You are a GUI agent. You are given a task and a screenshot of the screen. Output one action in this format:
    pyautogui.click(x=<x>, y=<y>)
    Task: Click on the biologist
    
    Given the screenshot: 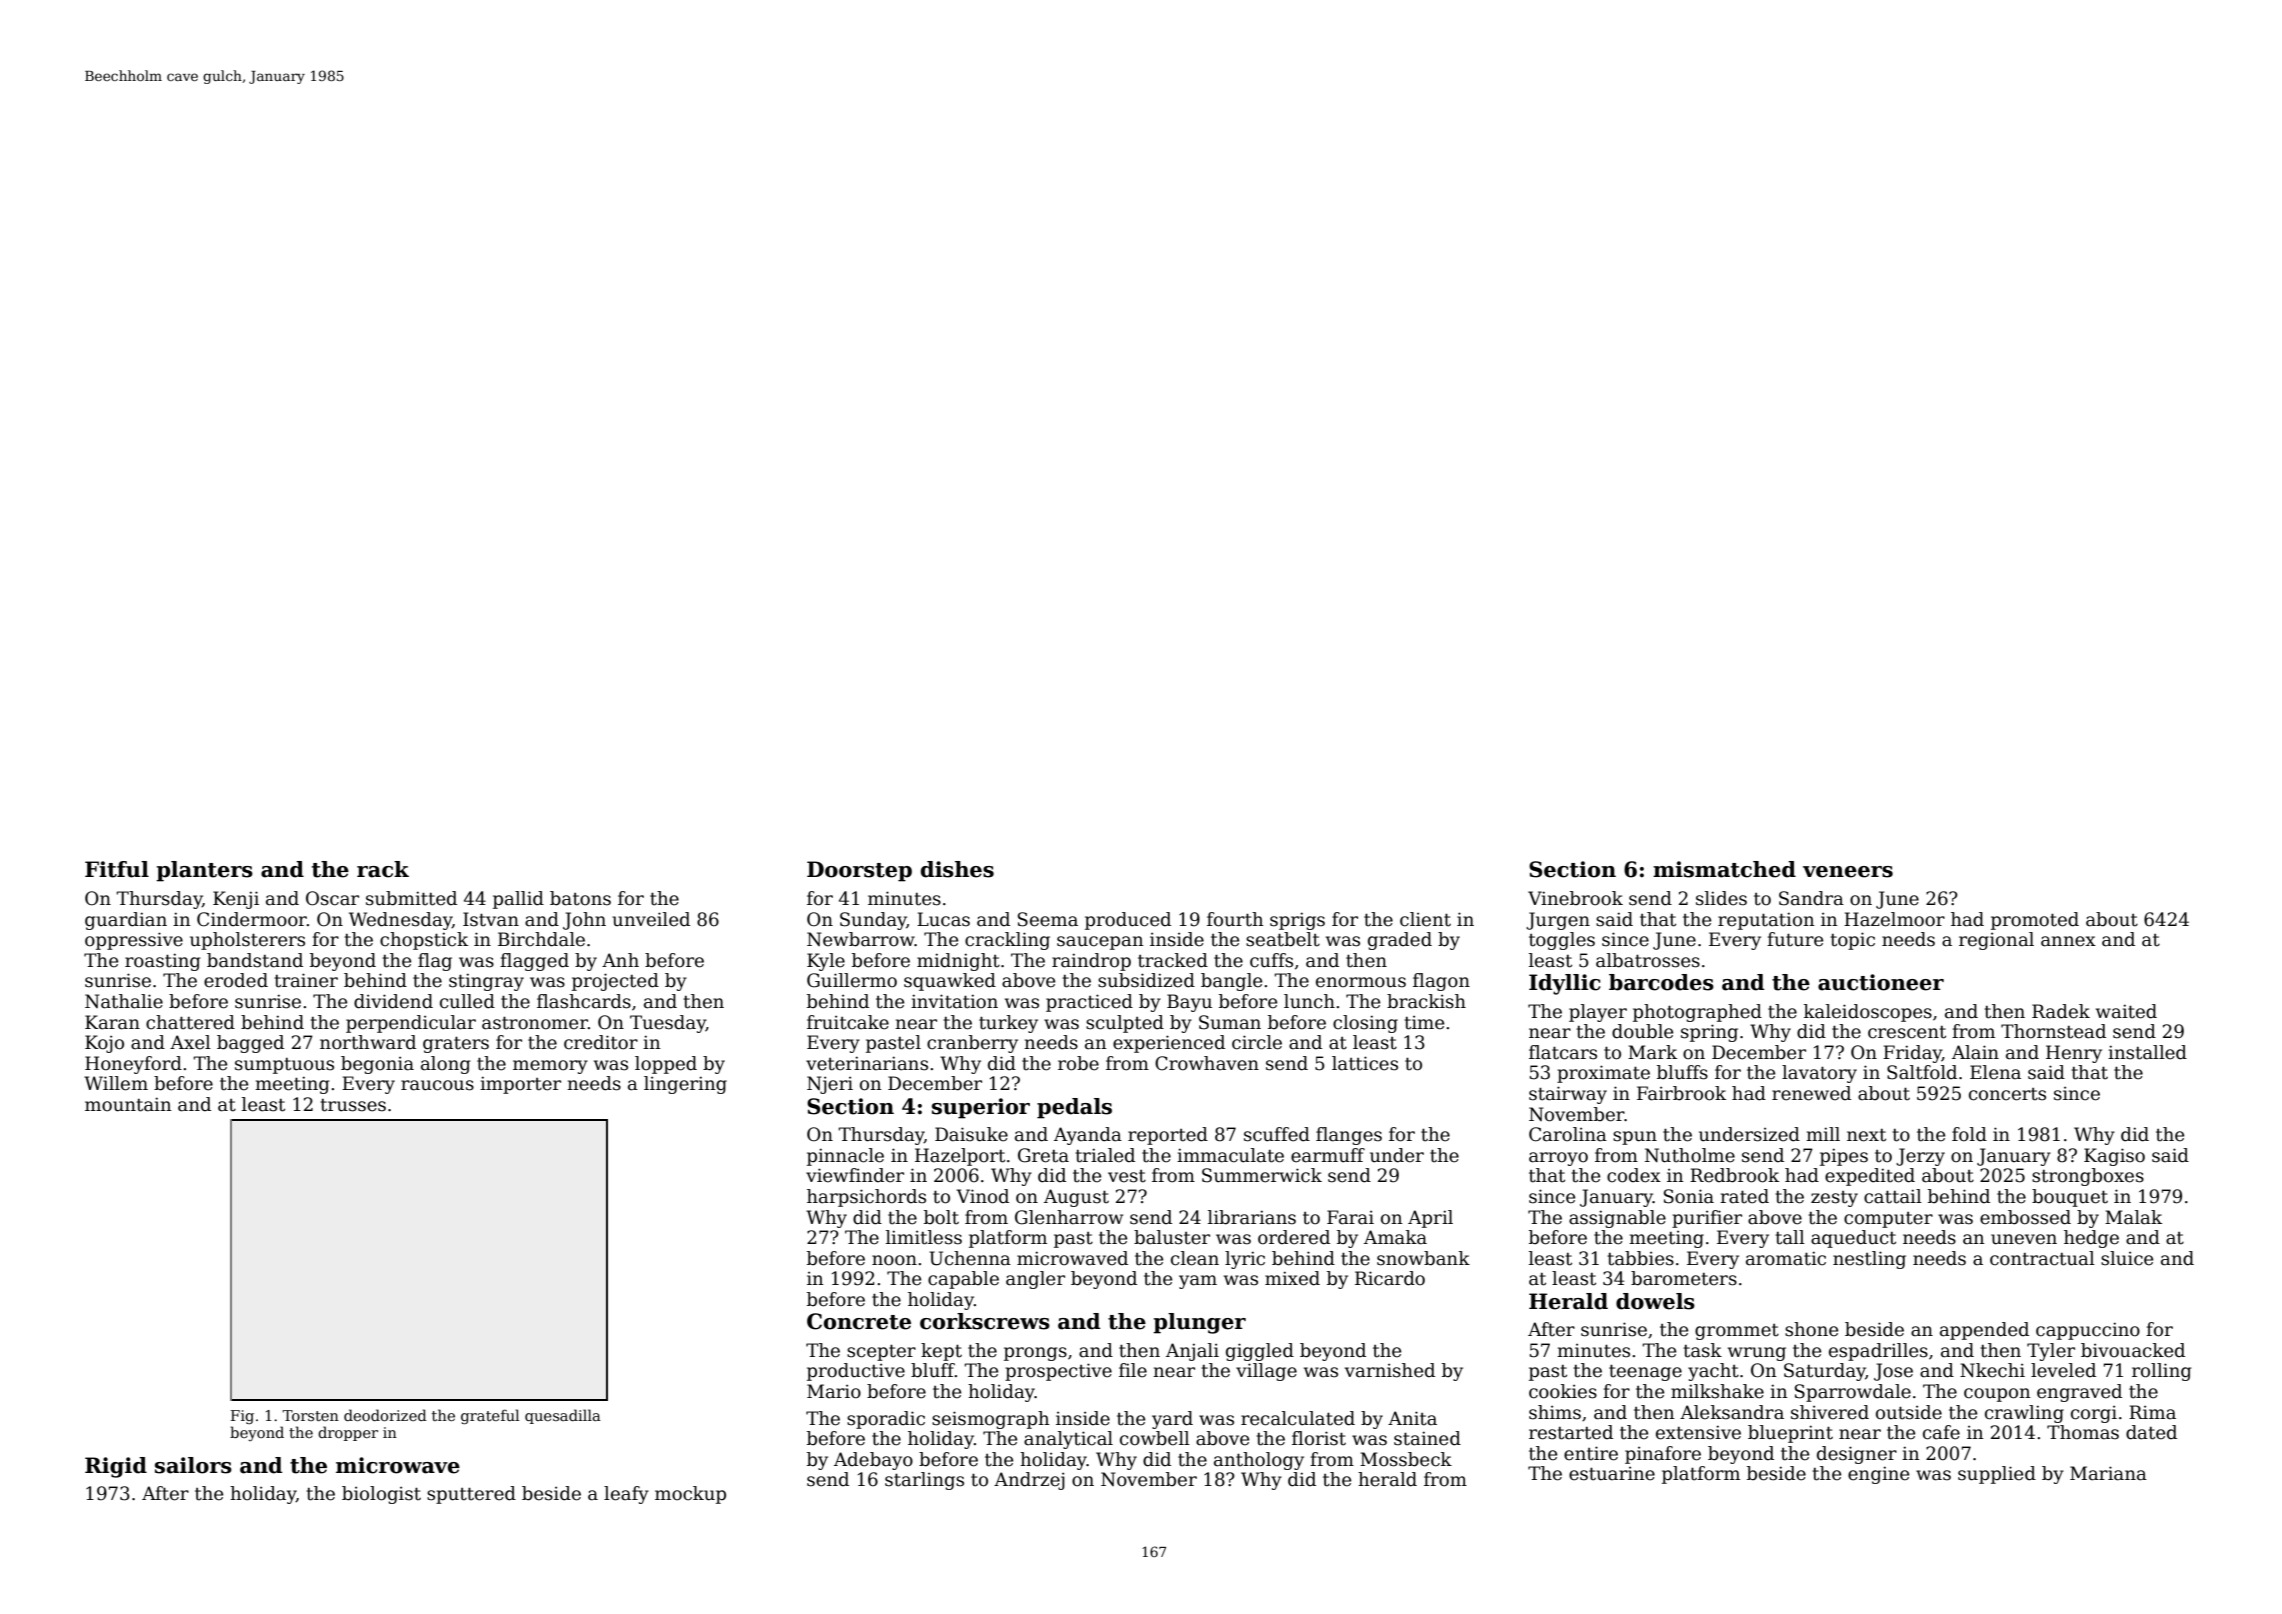 What is the action you would take?
    pyautogui.click(x=381, y=1495)
